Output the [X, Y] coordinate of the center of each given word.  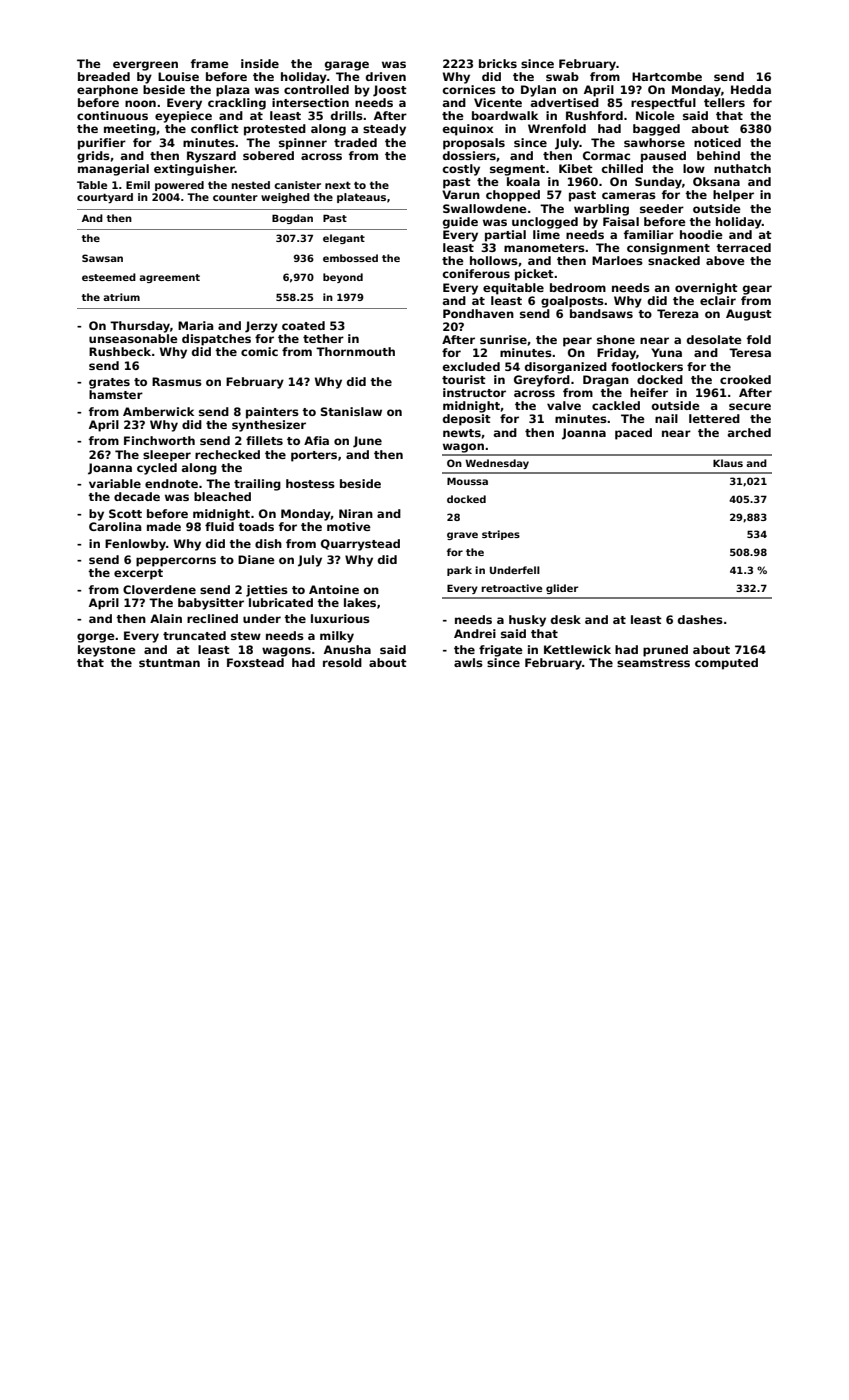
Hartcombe [667, 76]
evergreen [145, 66]
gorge [96, 638]
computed [726, 664]
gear [757, 290]
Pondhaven [478, 313]
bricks [498, 63]
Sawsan [102, 258]
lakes [360, 602]
